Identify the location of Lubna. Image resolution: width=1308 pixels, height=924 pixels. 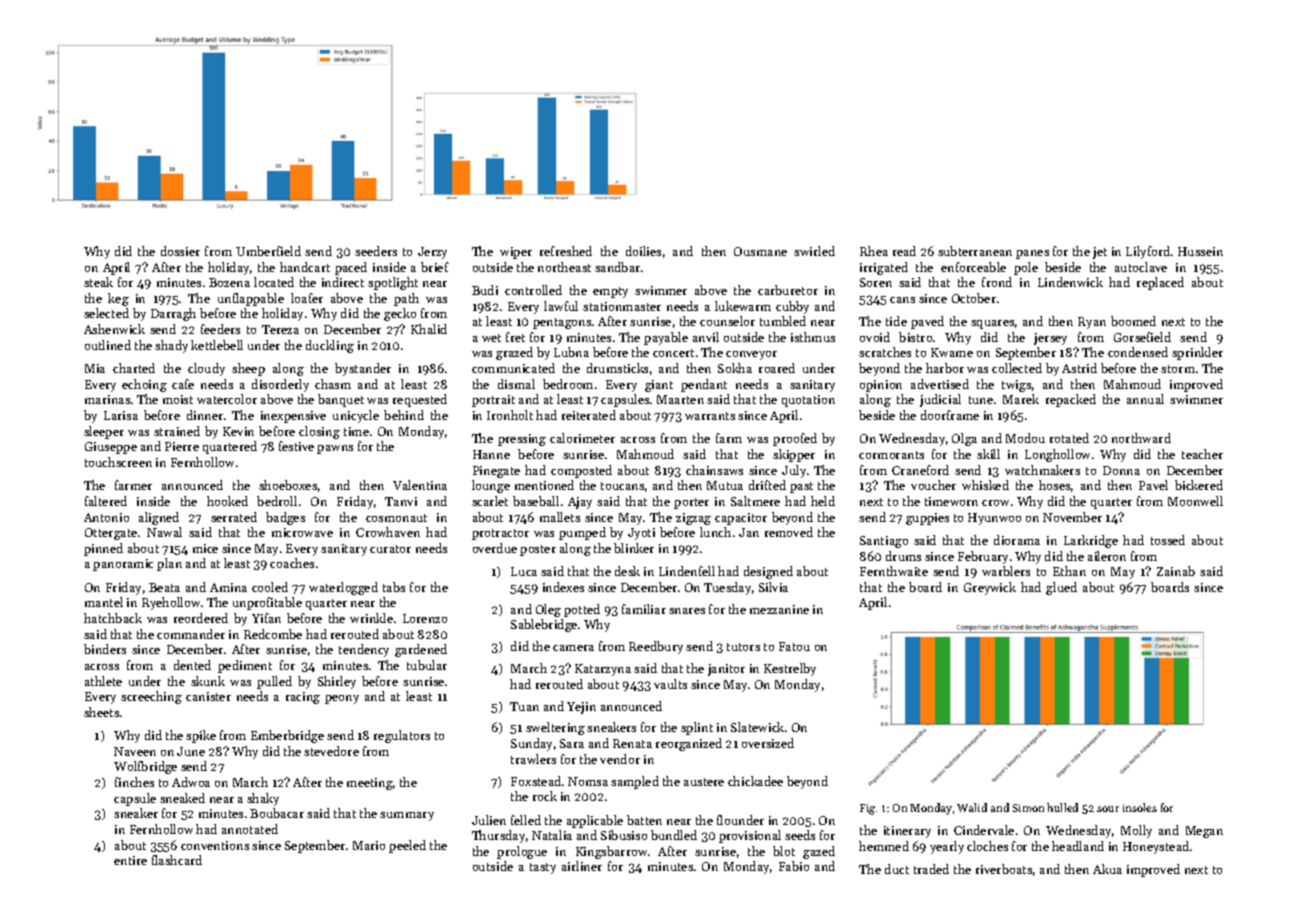
(571, 352).
